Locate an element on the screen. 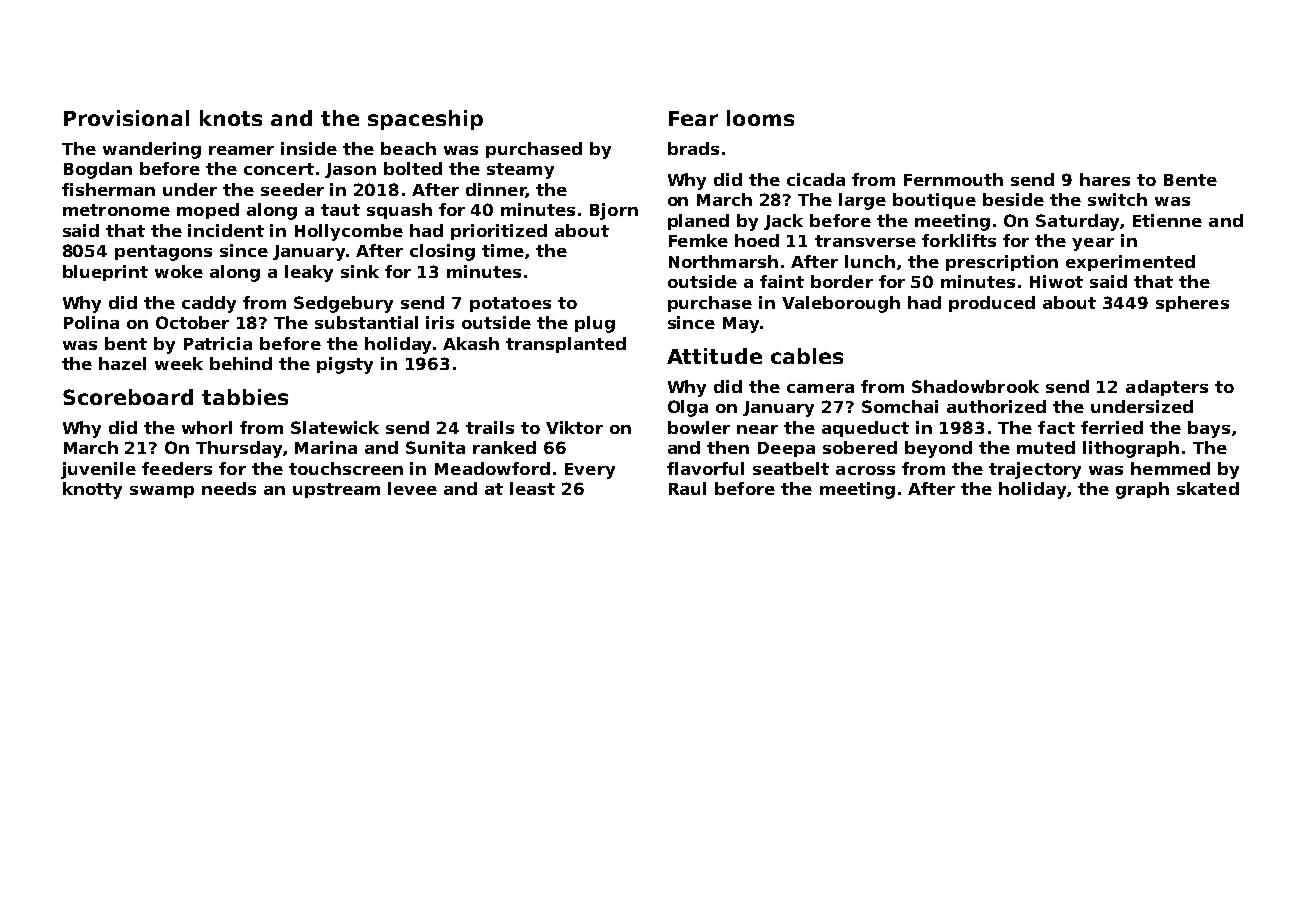 This screenshot has width=1308, height=924. Hiwot is located at coordinates (1056, 281).
